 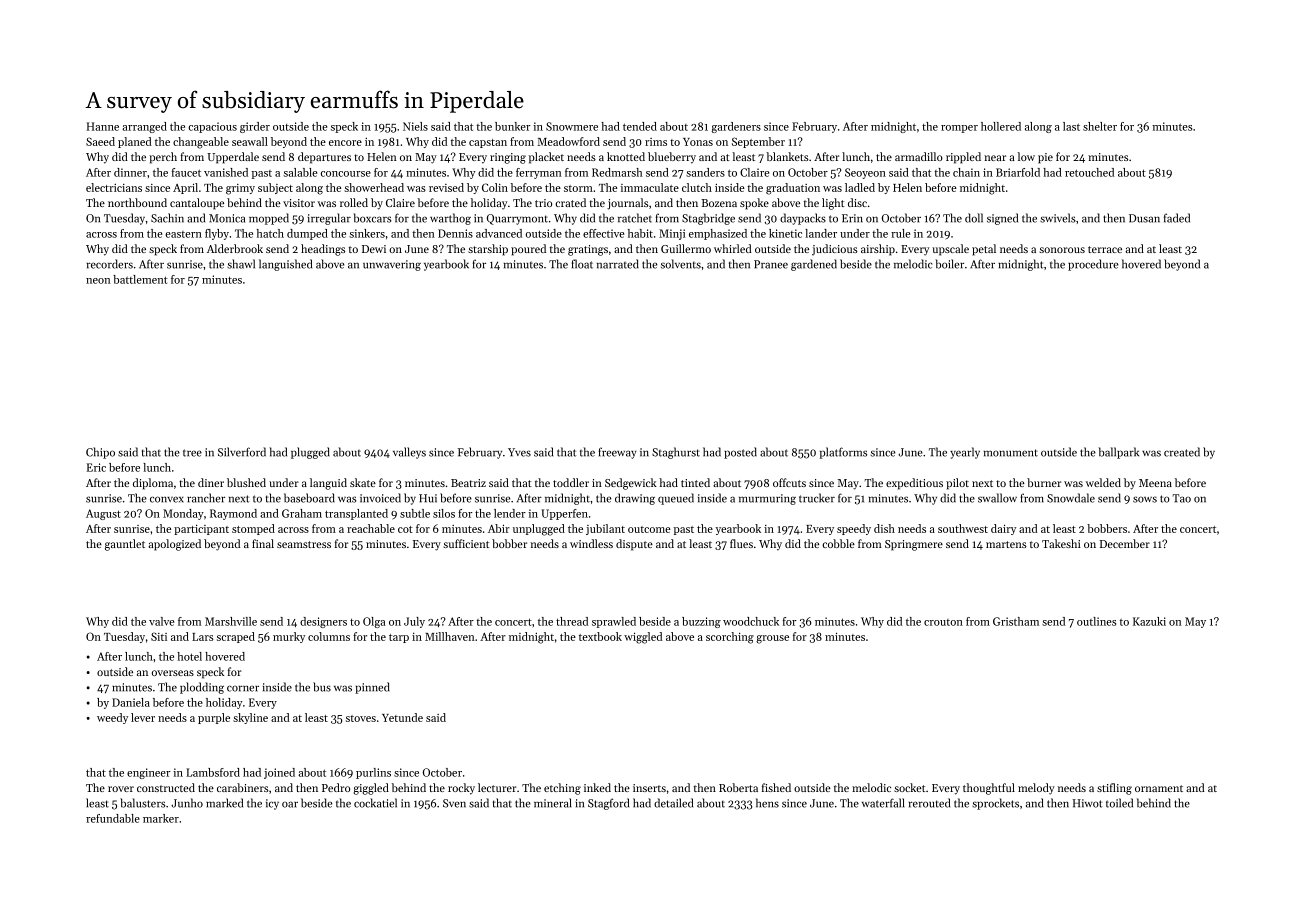 What do you see at coordinates (354, 202) in the screenshot?
I see `rolled` at bounding box center [354, 202].
